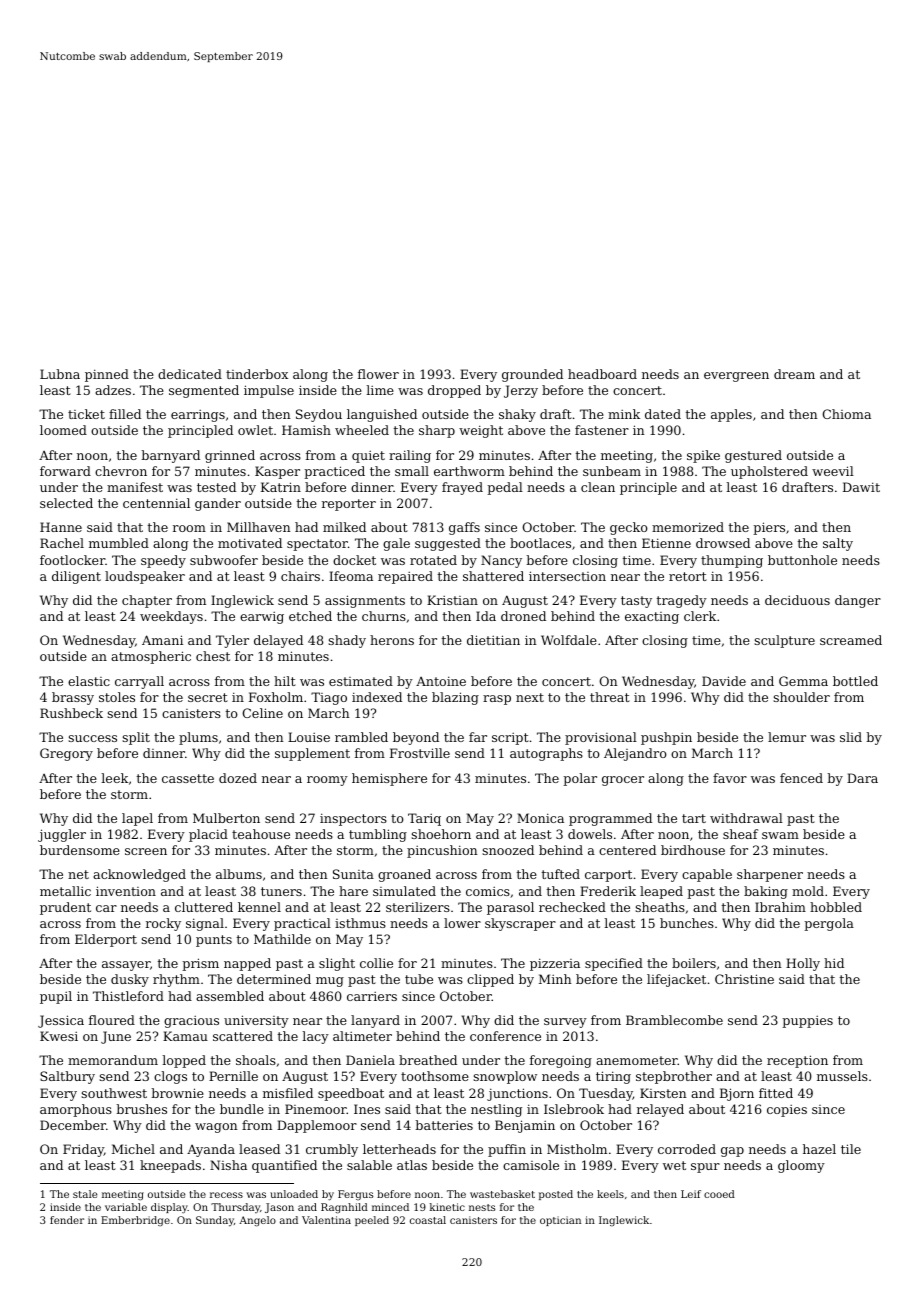  I want to click on stale, so click(85, 1194).
